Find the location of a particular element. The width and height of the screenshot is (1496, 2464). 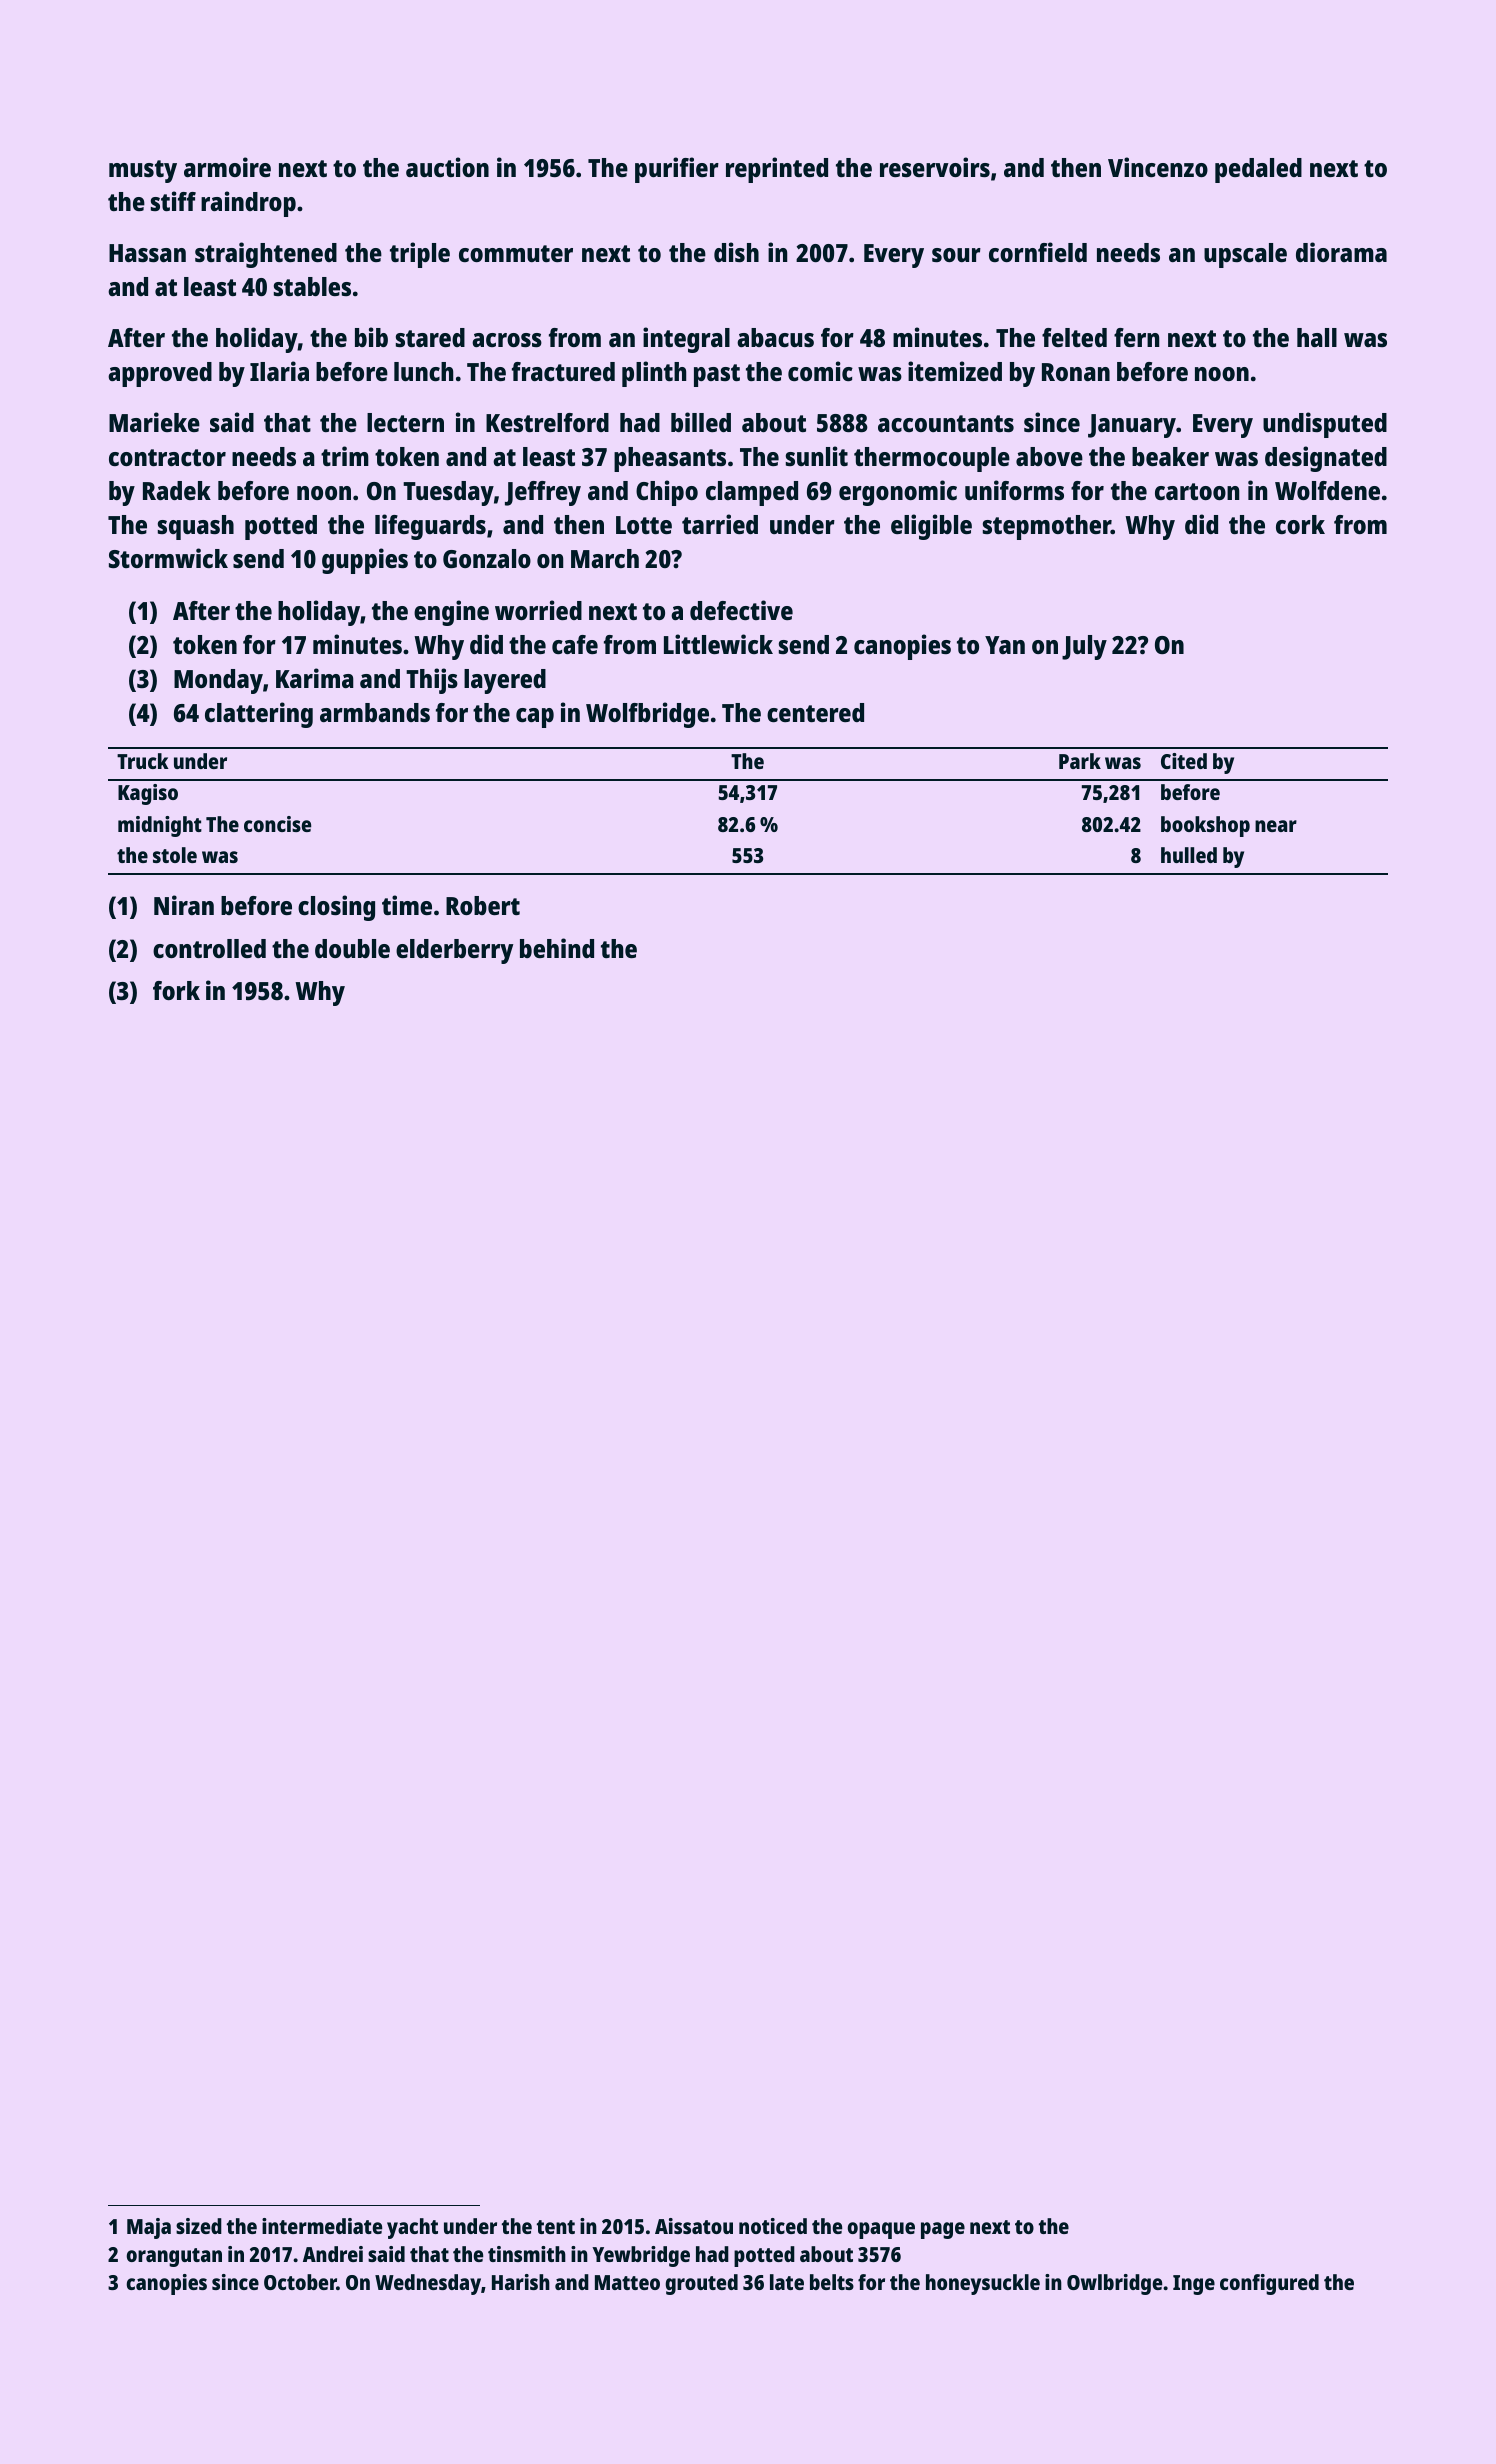

Wolfdene is located at coordinates (1327, 490).
